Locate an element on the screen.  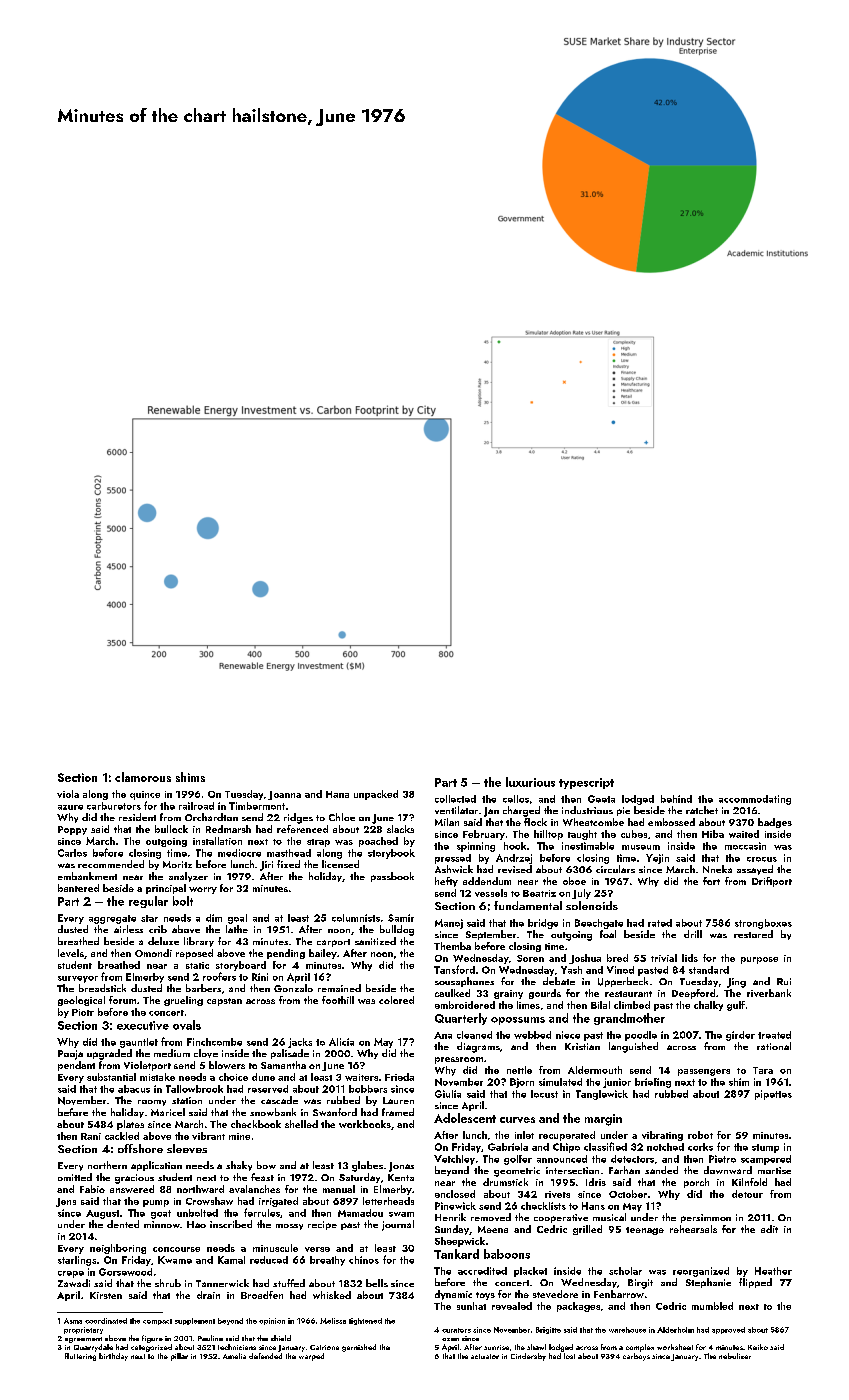
passbook is located at coordinates (392, 877).
